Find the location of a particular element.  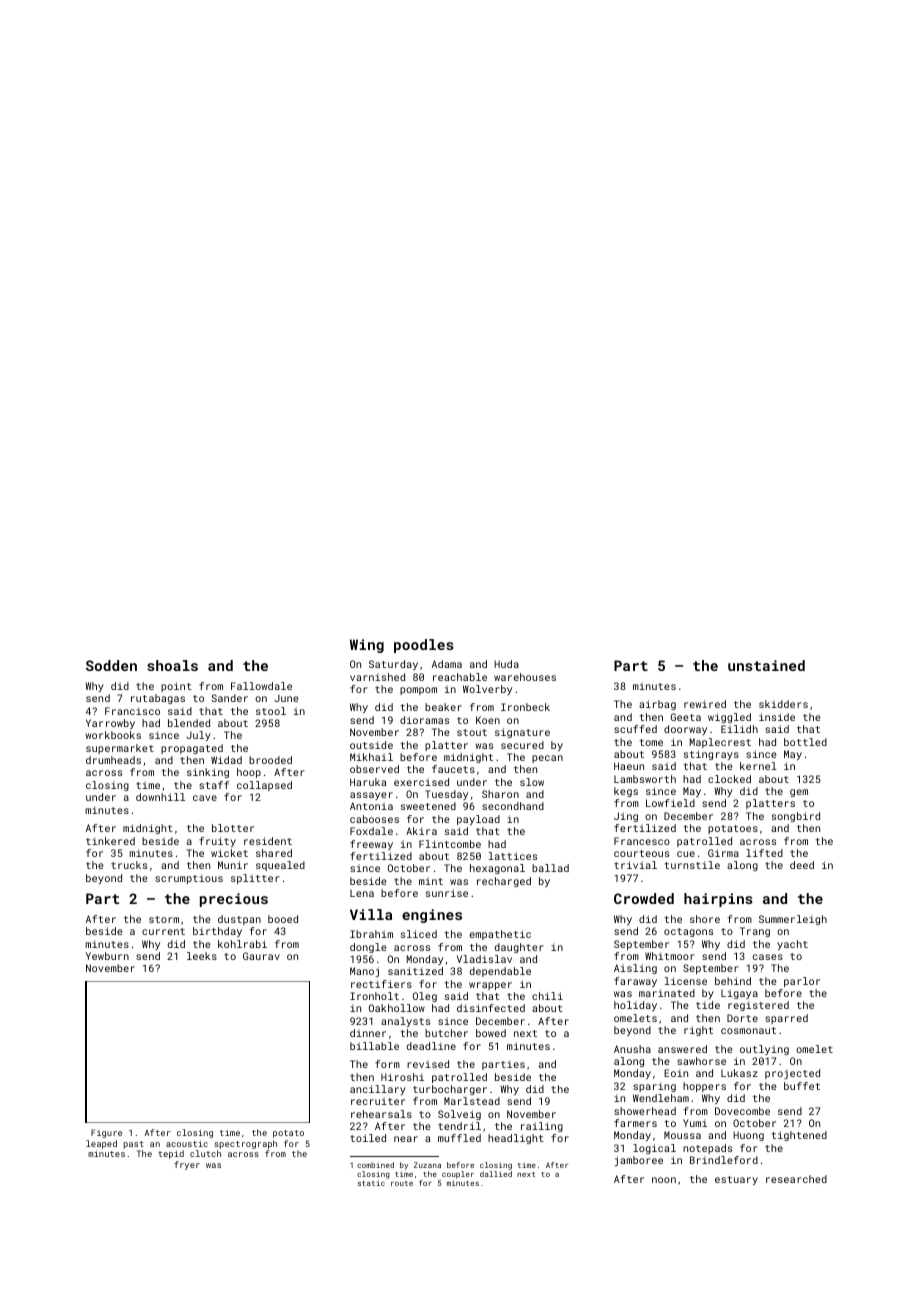

poodles is located at coordinates (424, 646).
